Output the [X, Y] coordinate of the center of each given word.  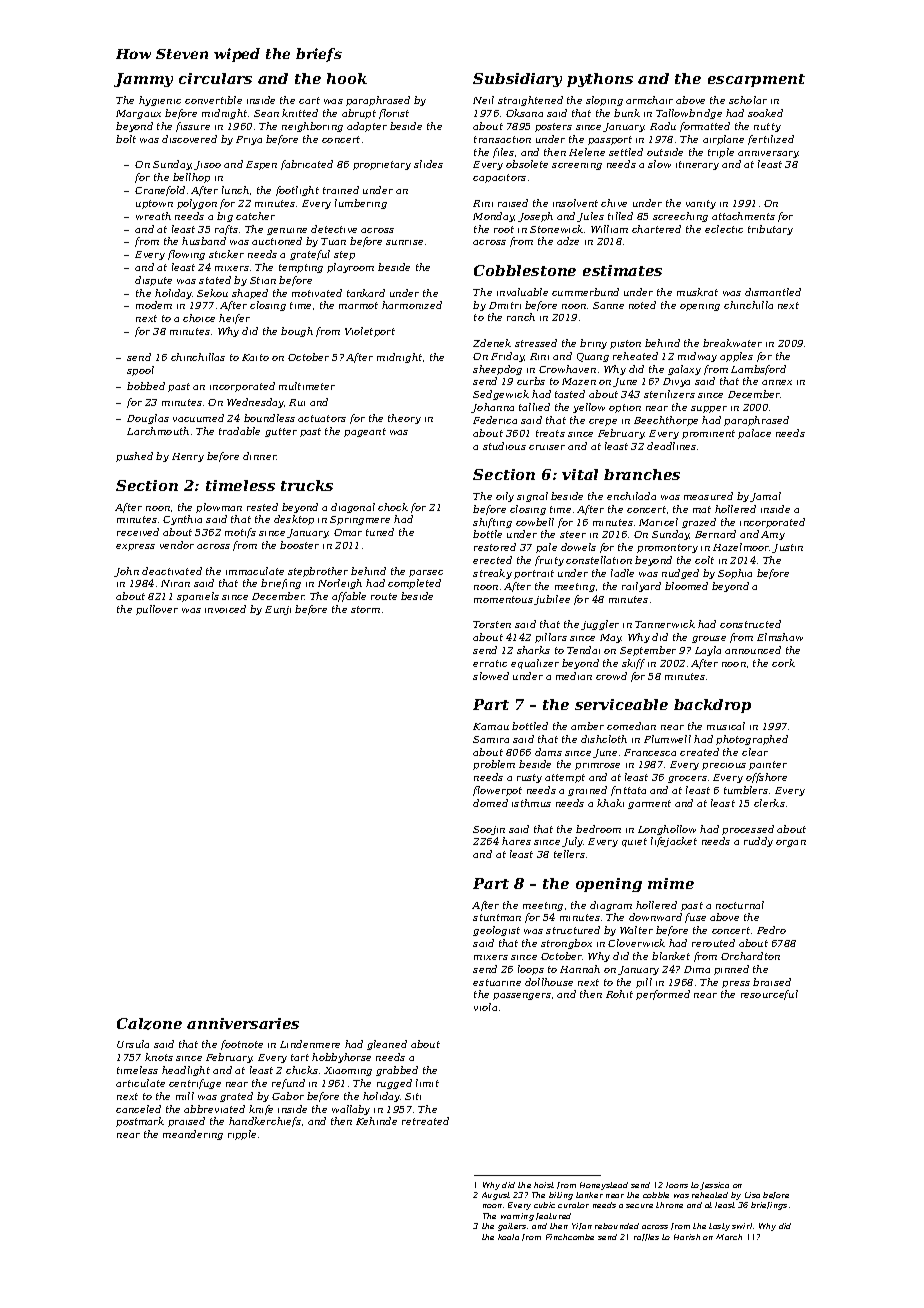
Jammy [143, 80]
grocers [687, 779]
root [504, 229]
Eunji [278, 610]
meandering [193, 1135]
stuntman [497, 917]
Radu [663, 126]
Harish [687, 1237]
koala [508, 1237]
